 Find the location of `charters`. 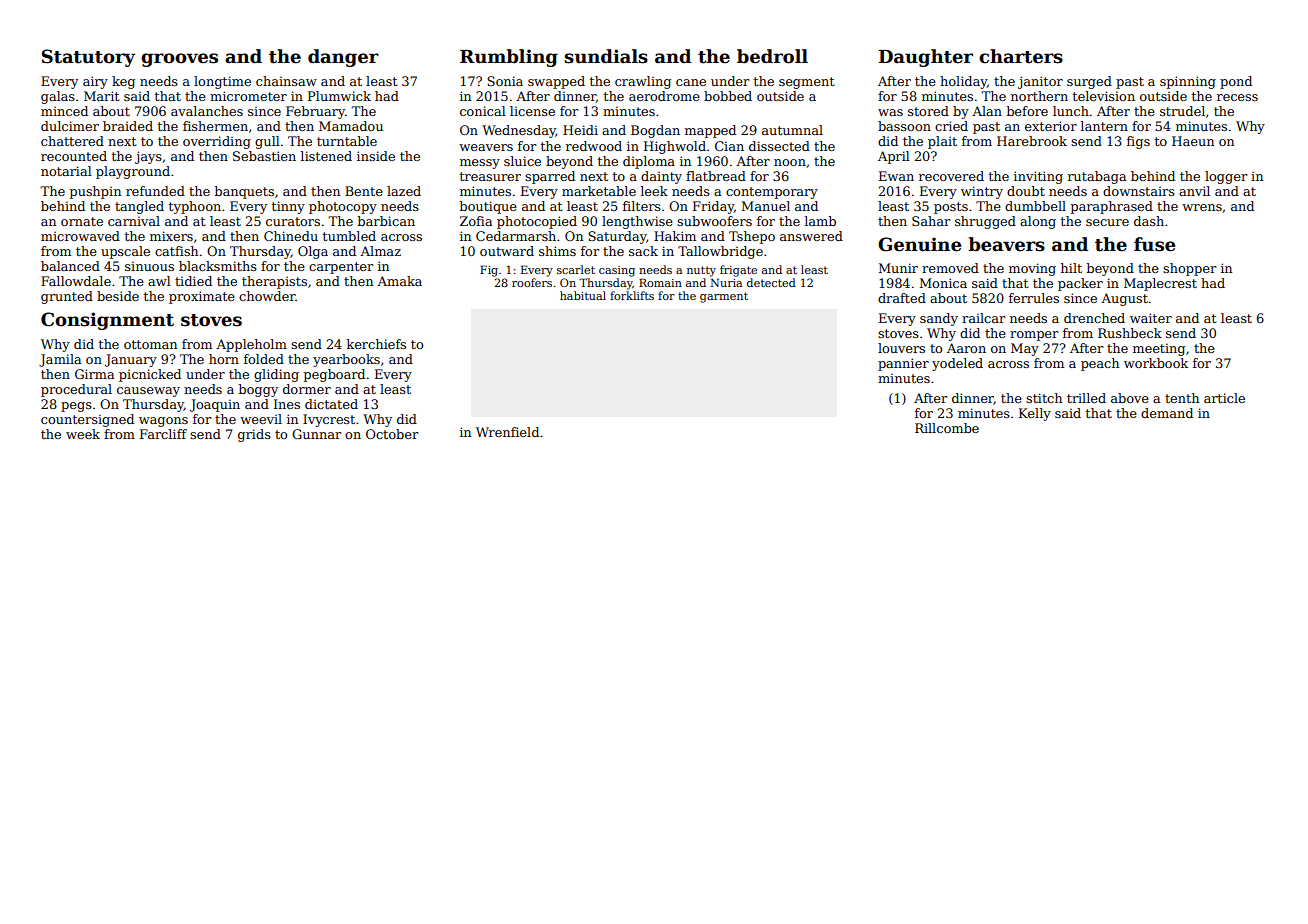

charters is located at coordinates (1021, 56).
